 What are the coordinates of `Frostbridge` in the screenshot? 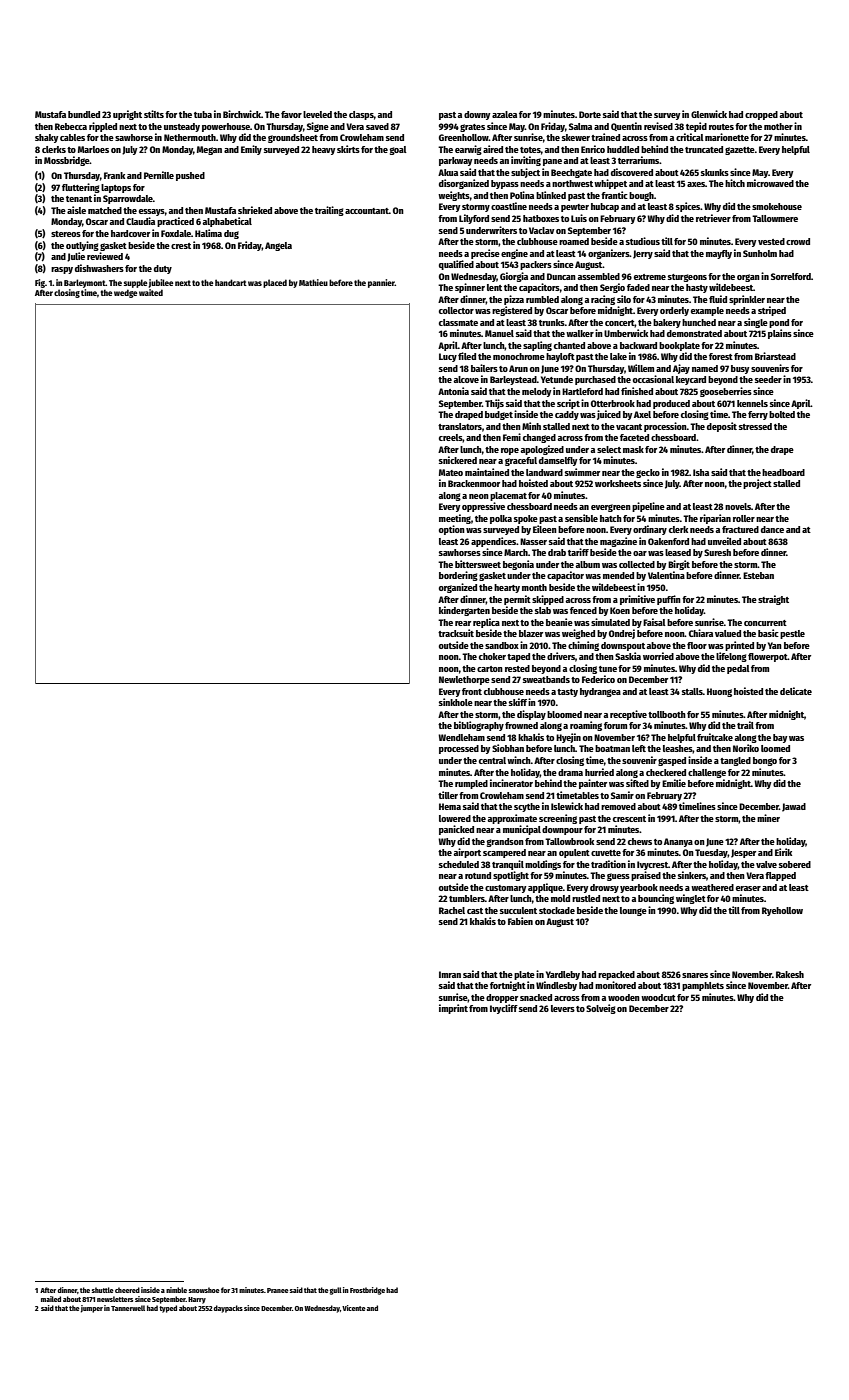 It's located at (367, 1291).
